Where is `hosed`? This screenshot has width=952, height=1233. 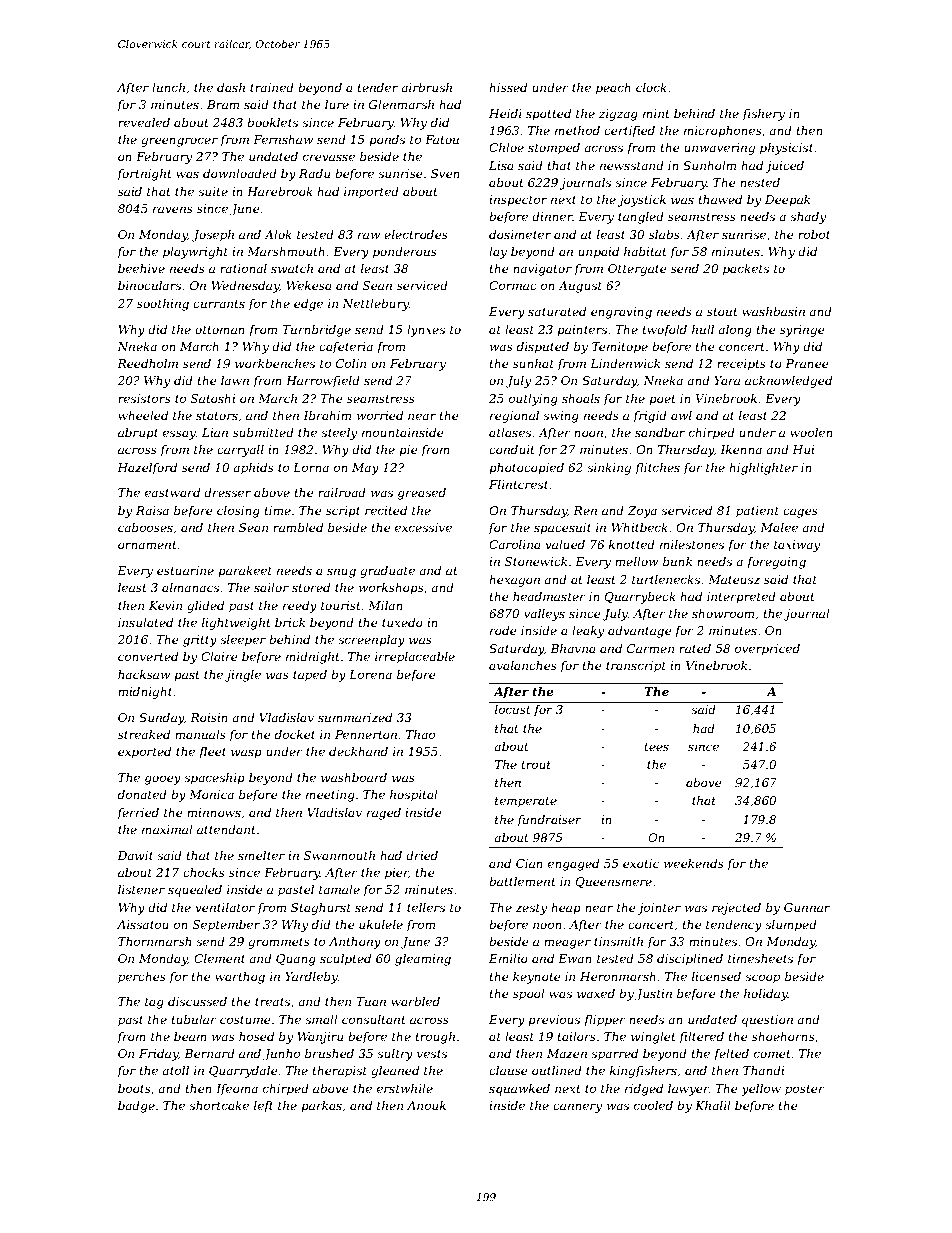
hosed is located at coordinates (256, 1036).
